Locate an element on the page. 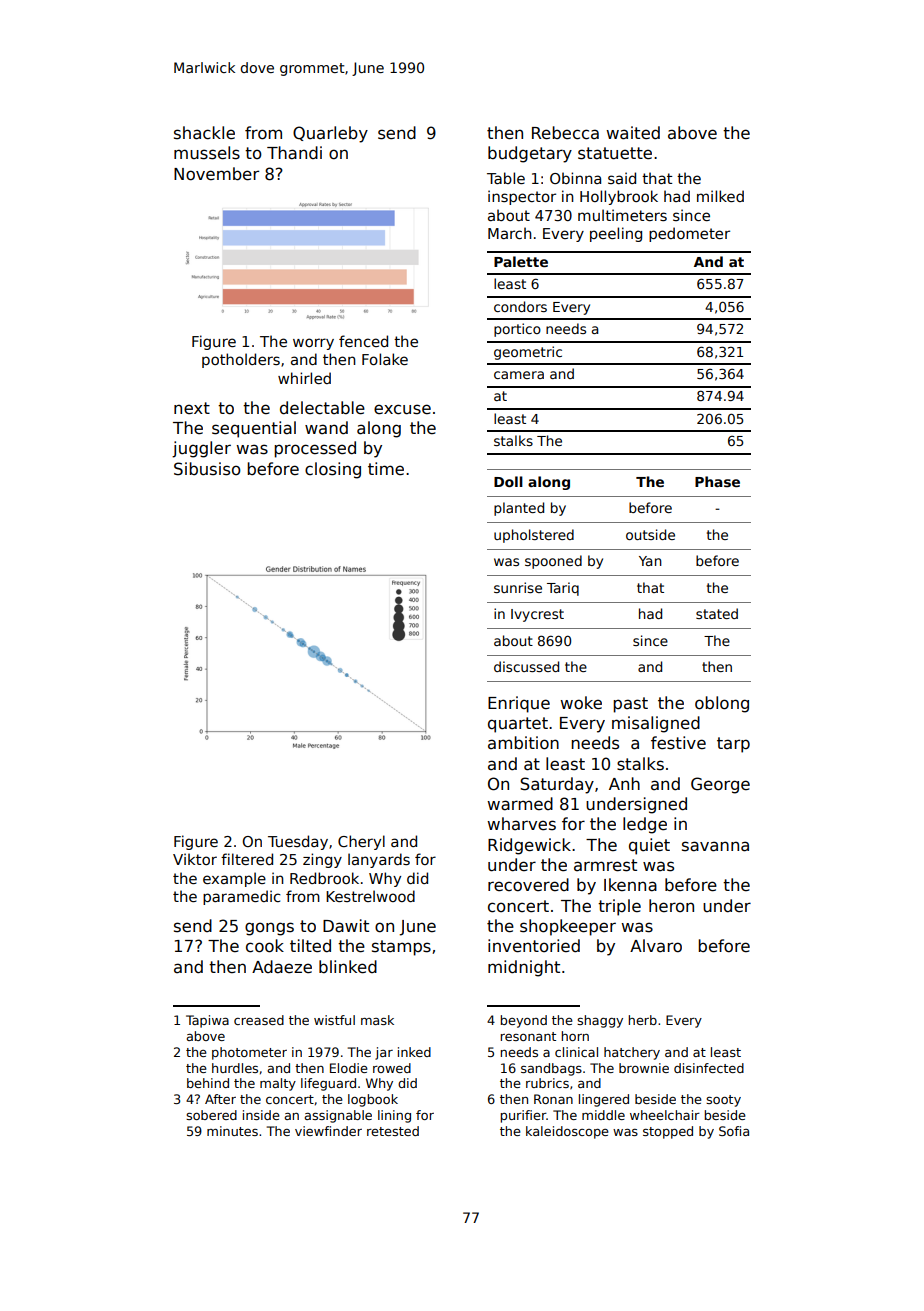  sobered is located at coordinates (211, 1115).
